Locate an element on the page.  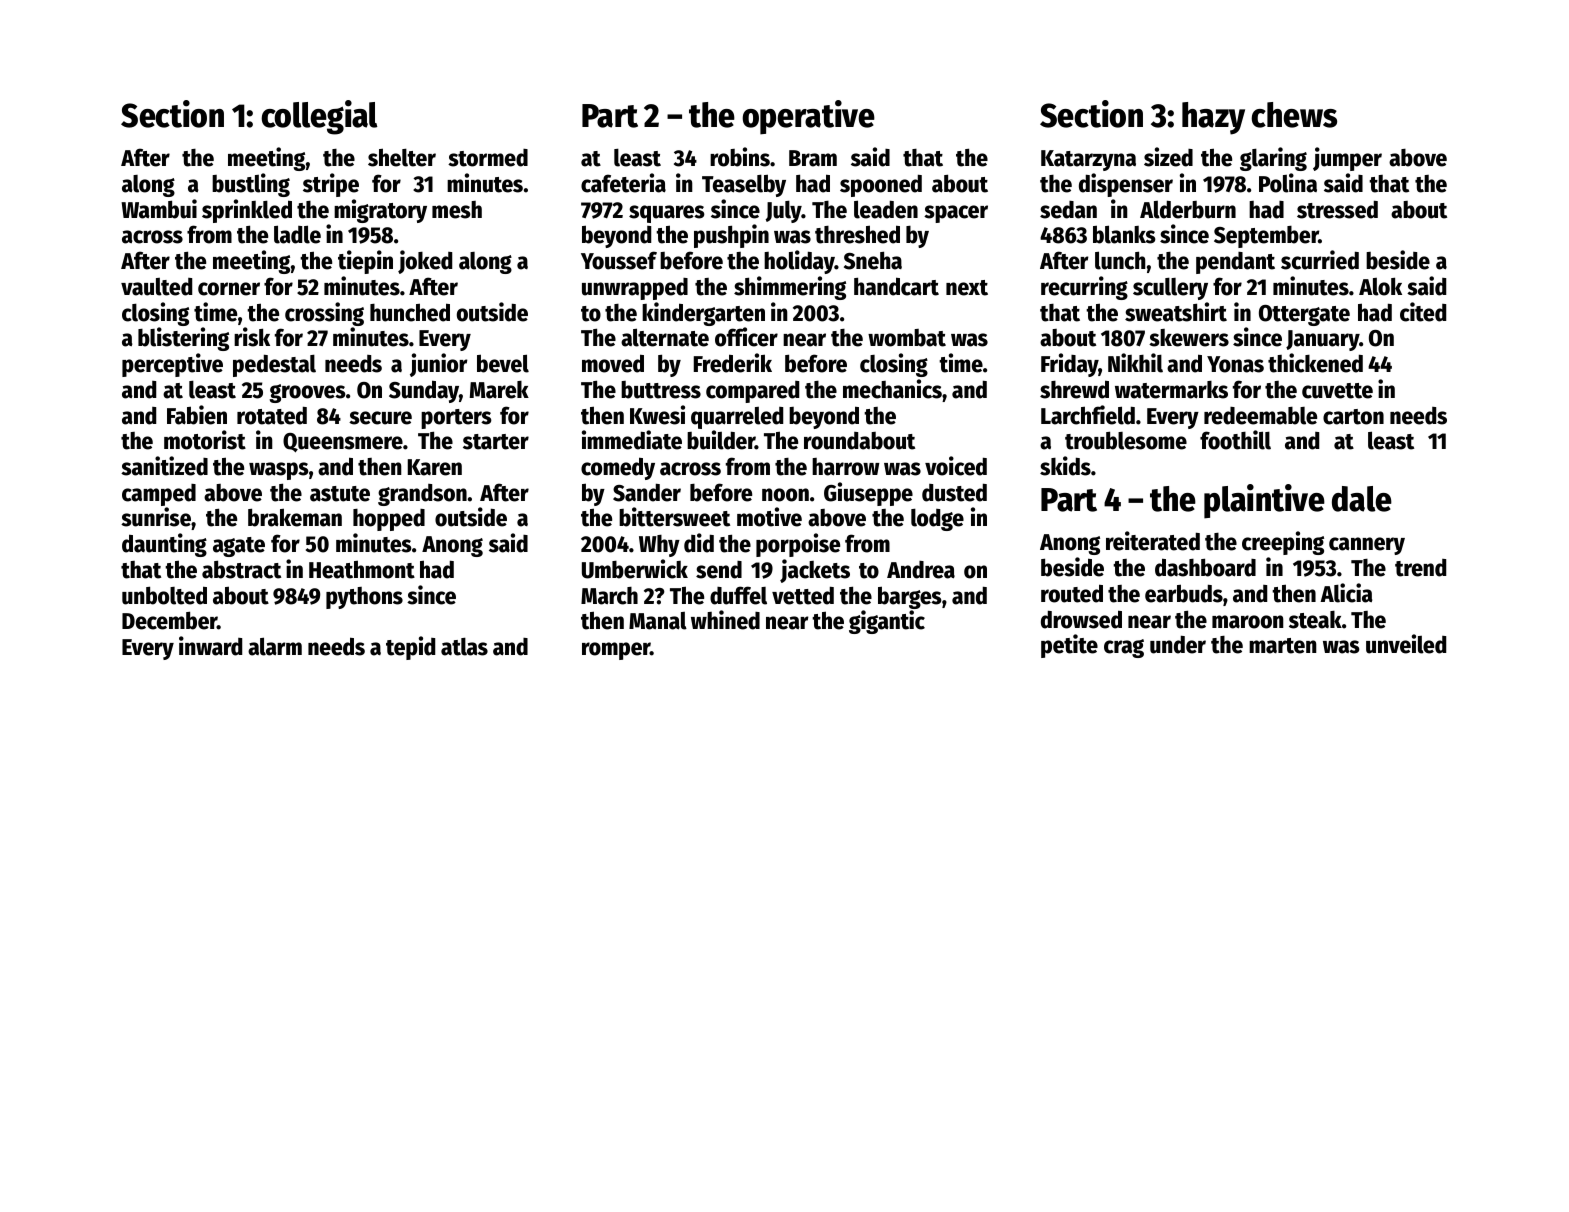
Ottergate is located at coordinates (1304, 315).
